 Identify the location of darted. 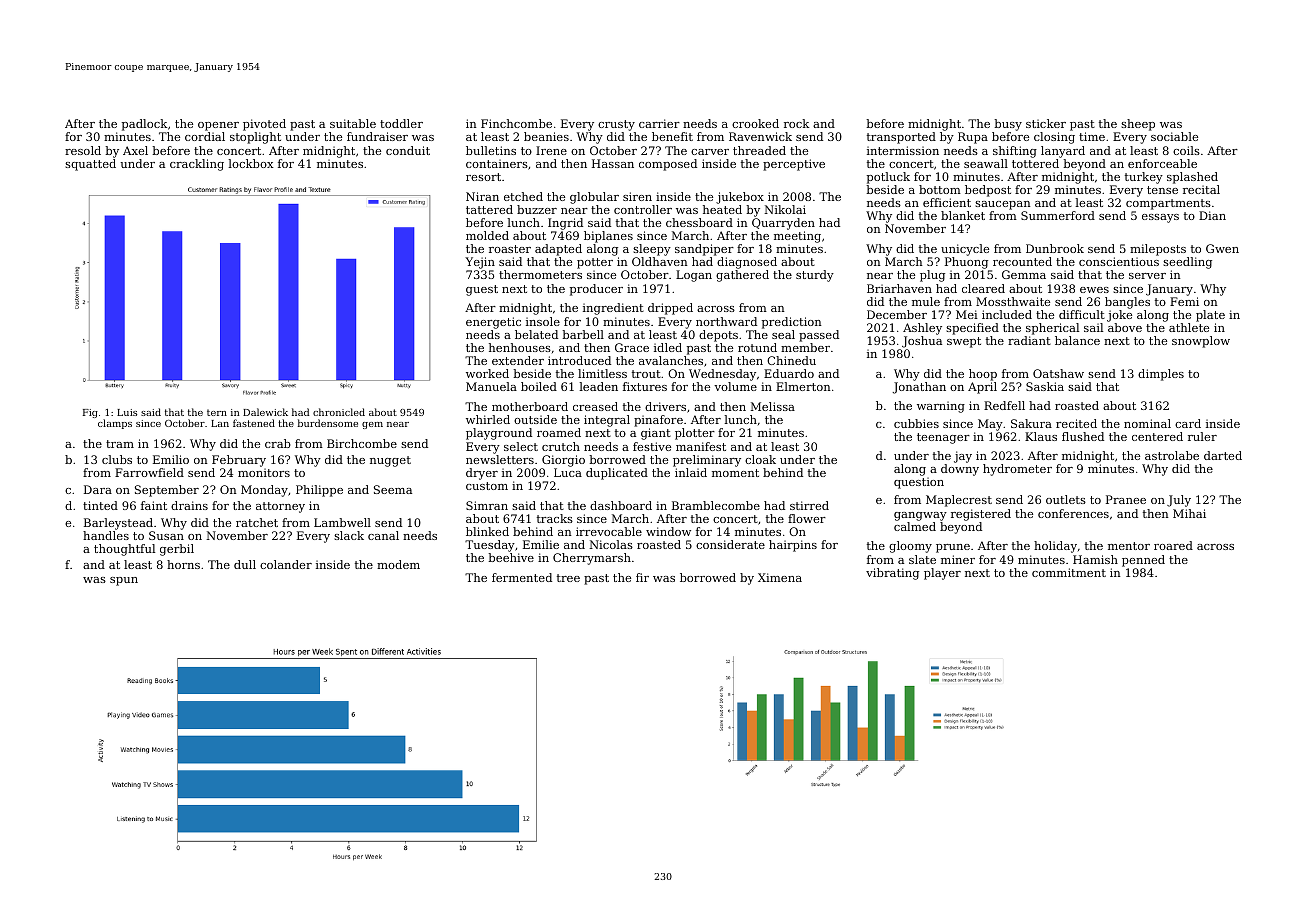
(1223, 455).
